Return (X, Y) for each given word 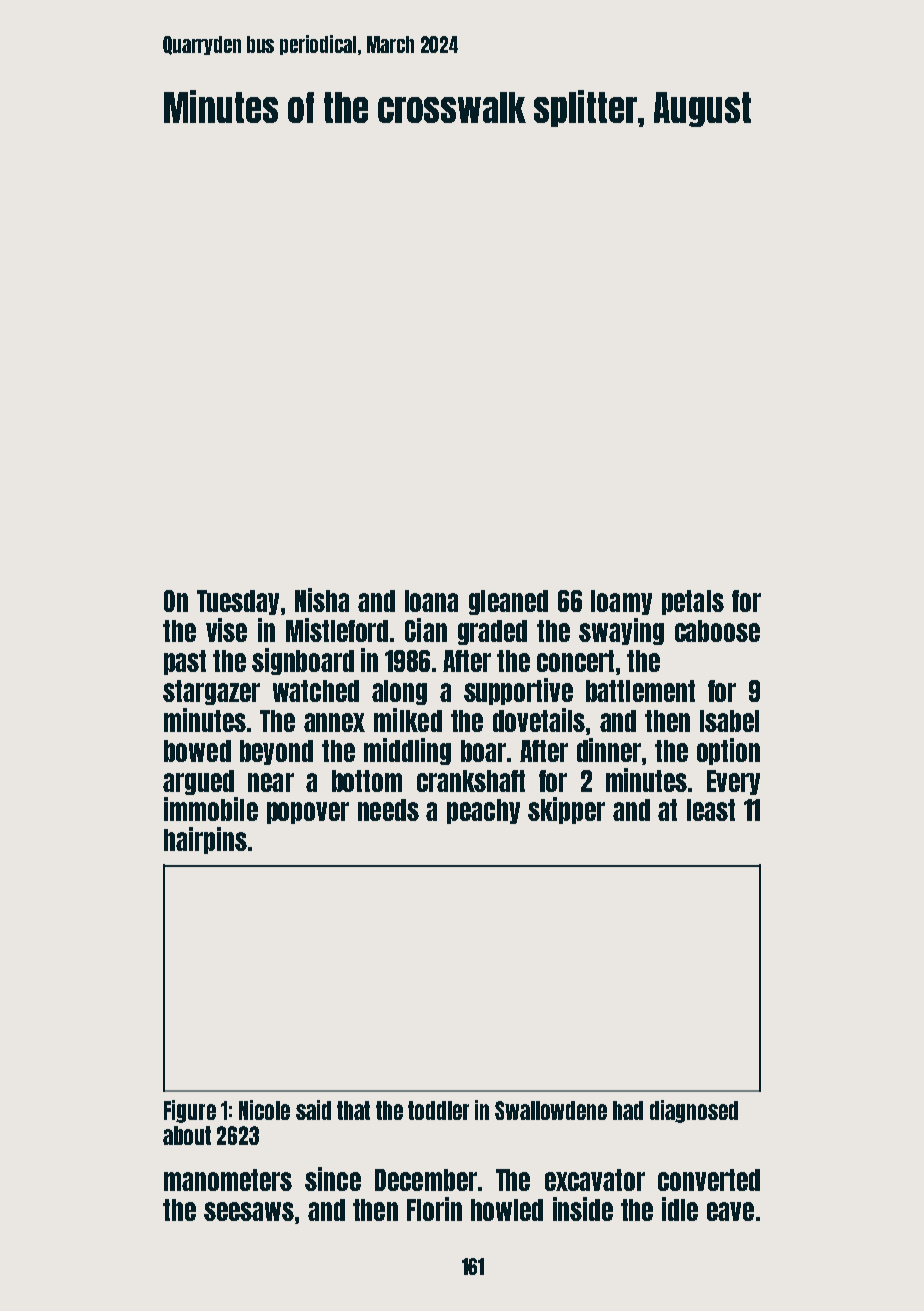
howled (507, 1210)
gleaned (508, 602)
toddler (438, 1110)
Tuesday (238, 602)
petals (693, 602)
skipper (566, 810)
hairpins (205, 840)
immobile (211, 809)
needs (388, 810)
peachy (483, 811)
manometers (228, 1180)
